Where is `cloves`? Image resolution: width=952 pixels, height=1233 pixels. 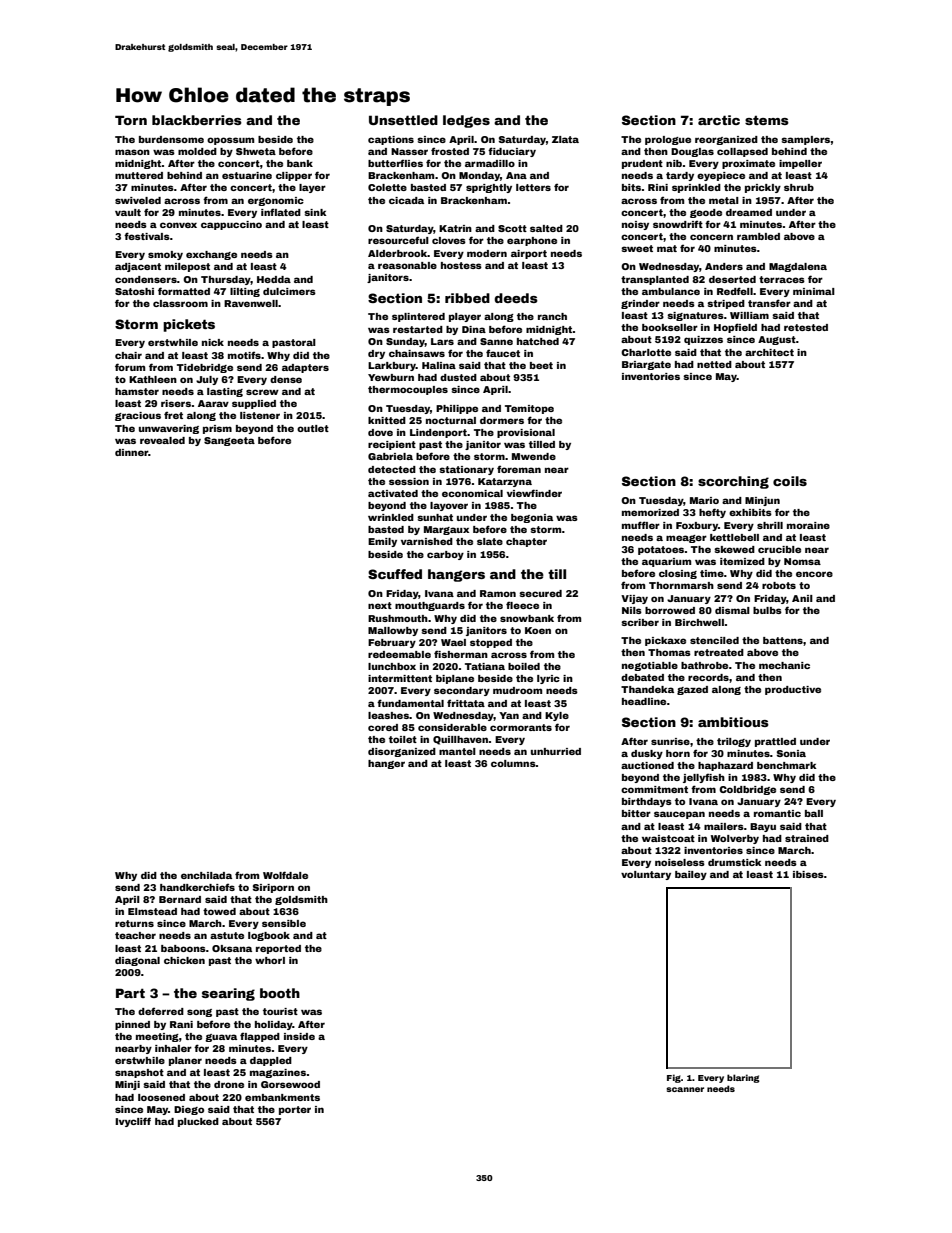
cloves is located at coordinates (449, 240).
